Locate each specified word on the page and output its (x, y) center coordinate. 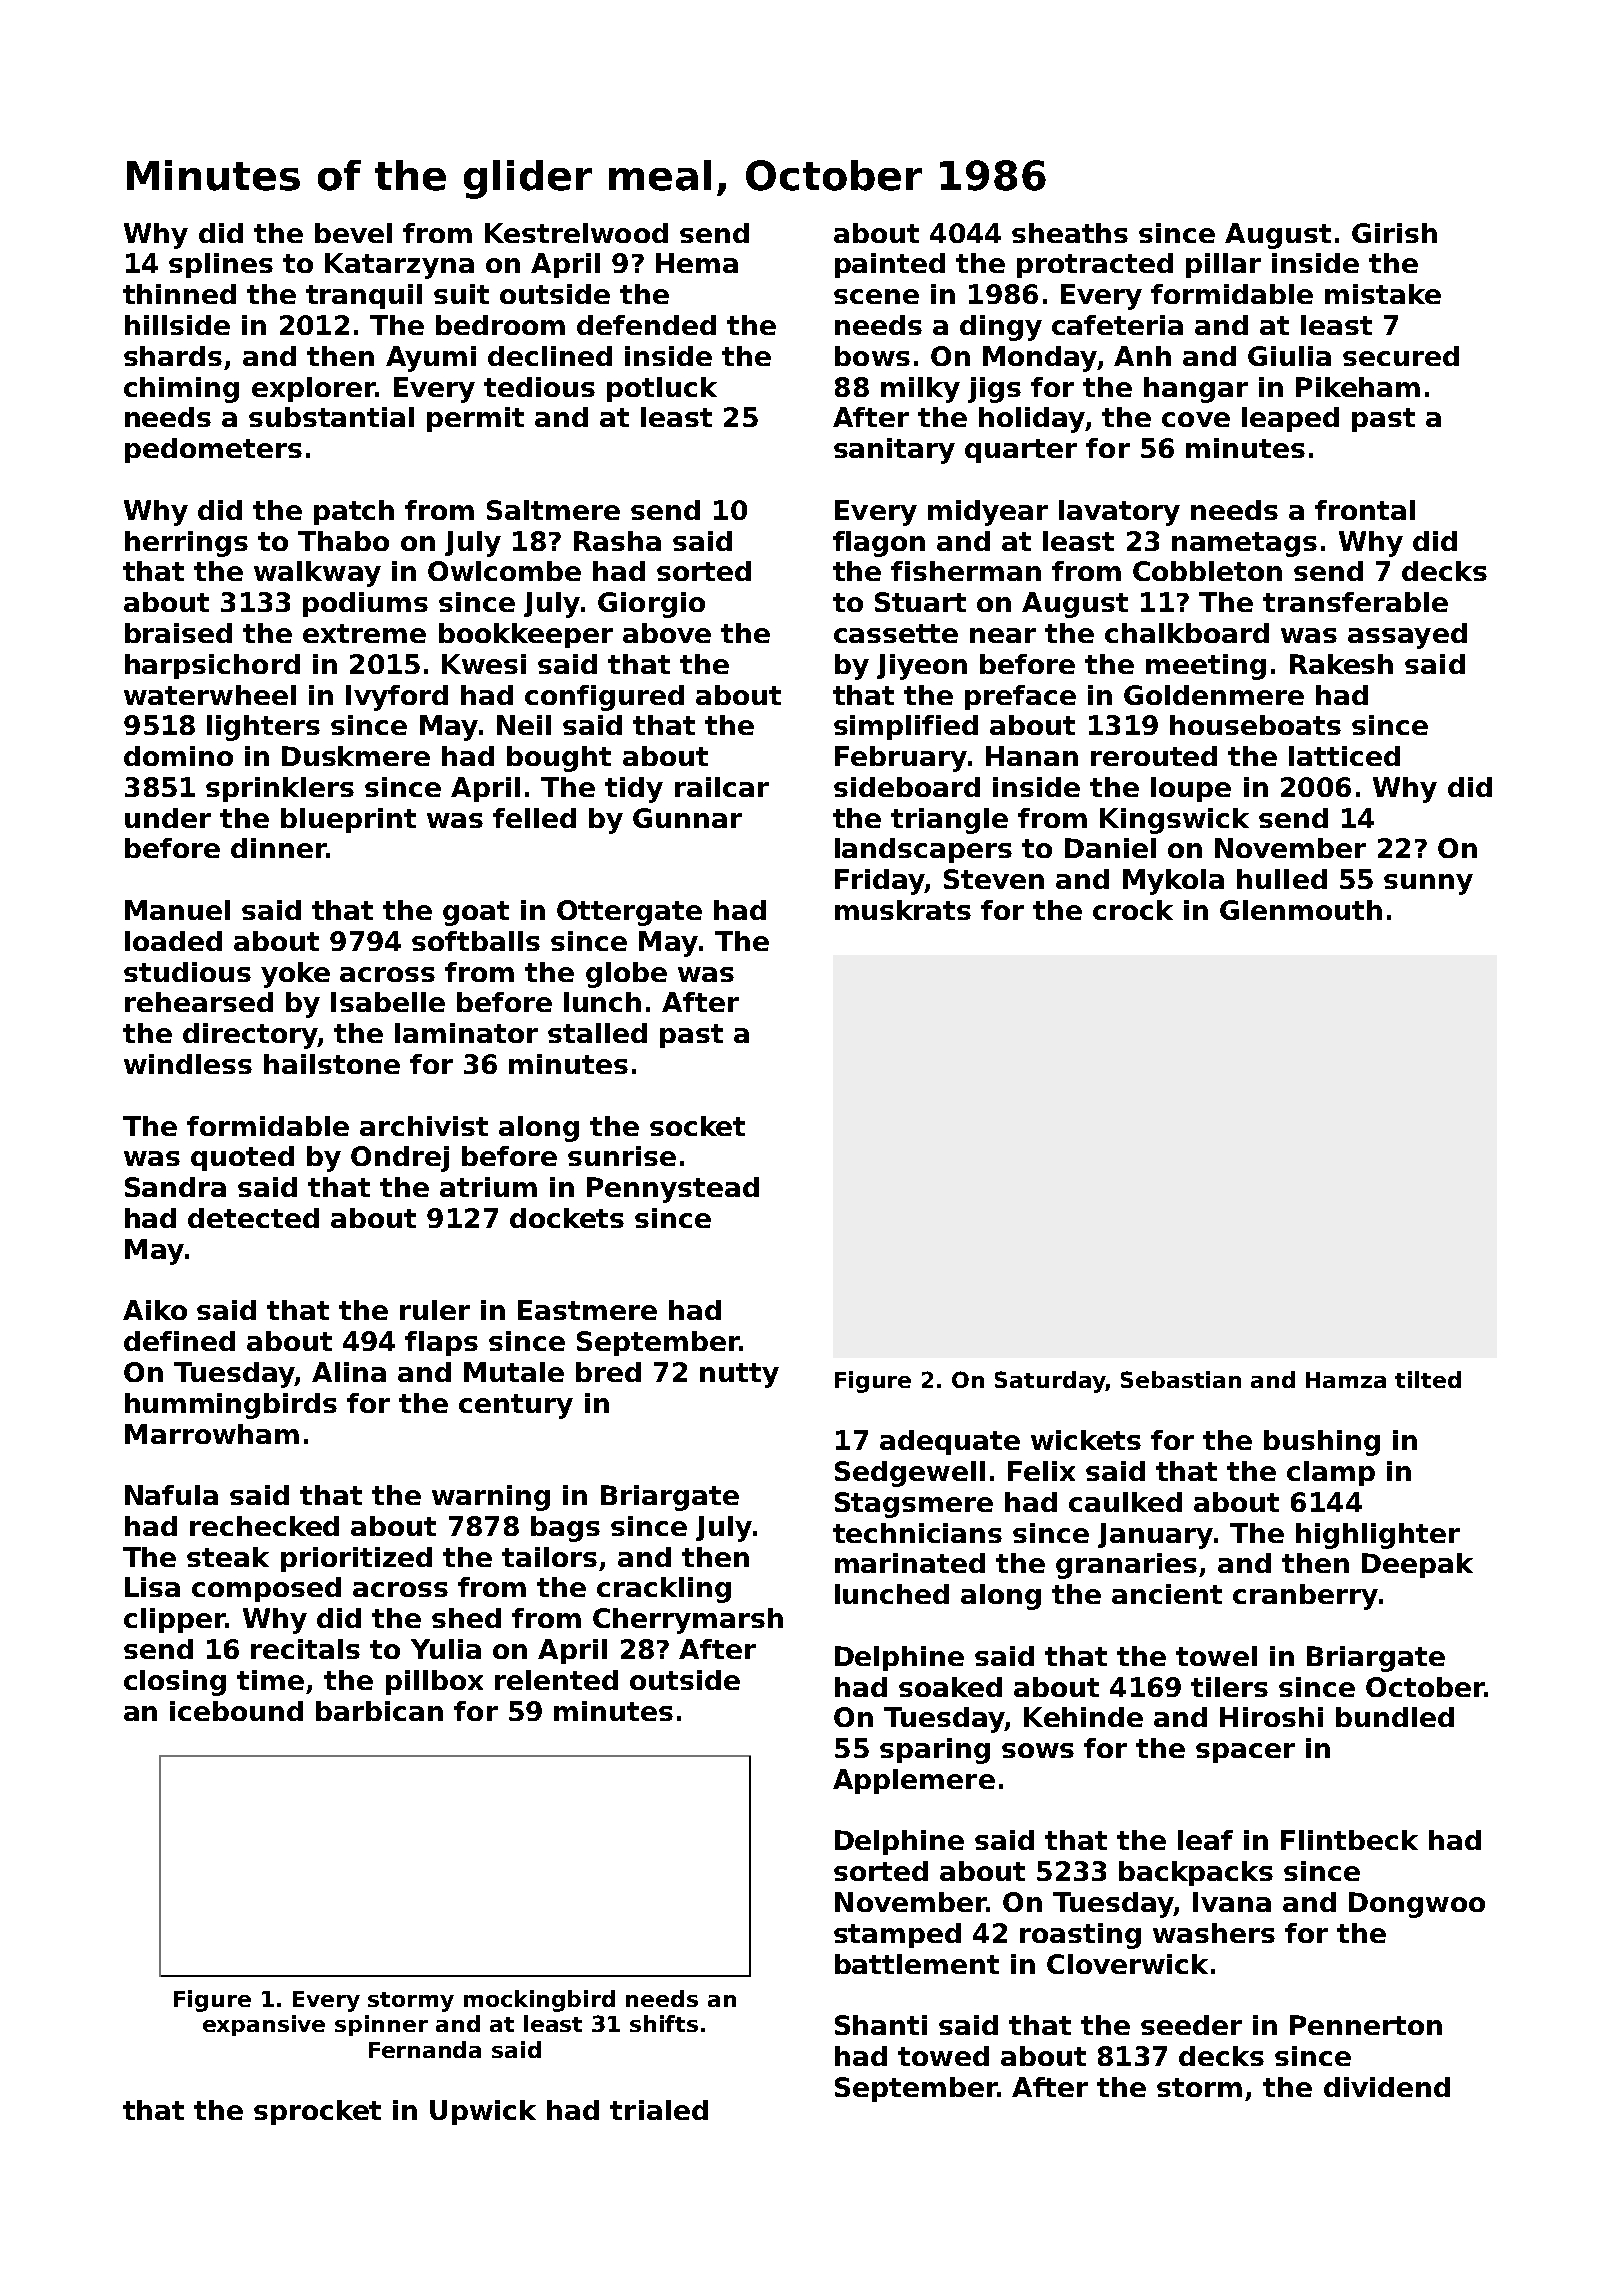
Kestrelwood (576, 233)
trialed (659, 2110)
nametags (1244, 544)
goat (476, 913)
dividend (1387, 2087)
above (667, 633)
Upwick (483, 2112)
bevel (353, 233)
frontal (1365, 510)
